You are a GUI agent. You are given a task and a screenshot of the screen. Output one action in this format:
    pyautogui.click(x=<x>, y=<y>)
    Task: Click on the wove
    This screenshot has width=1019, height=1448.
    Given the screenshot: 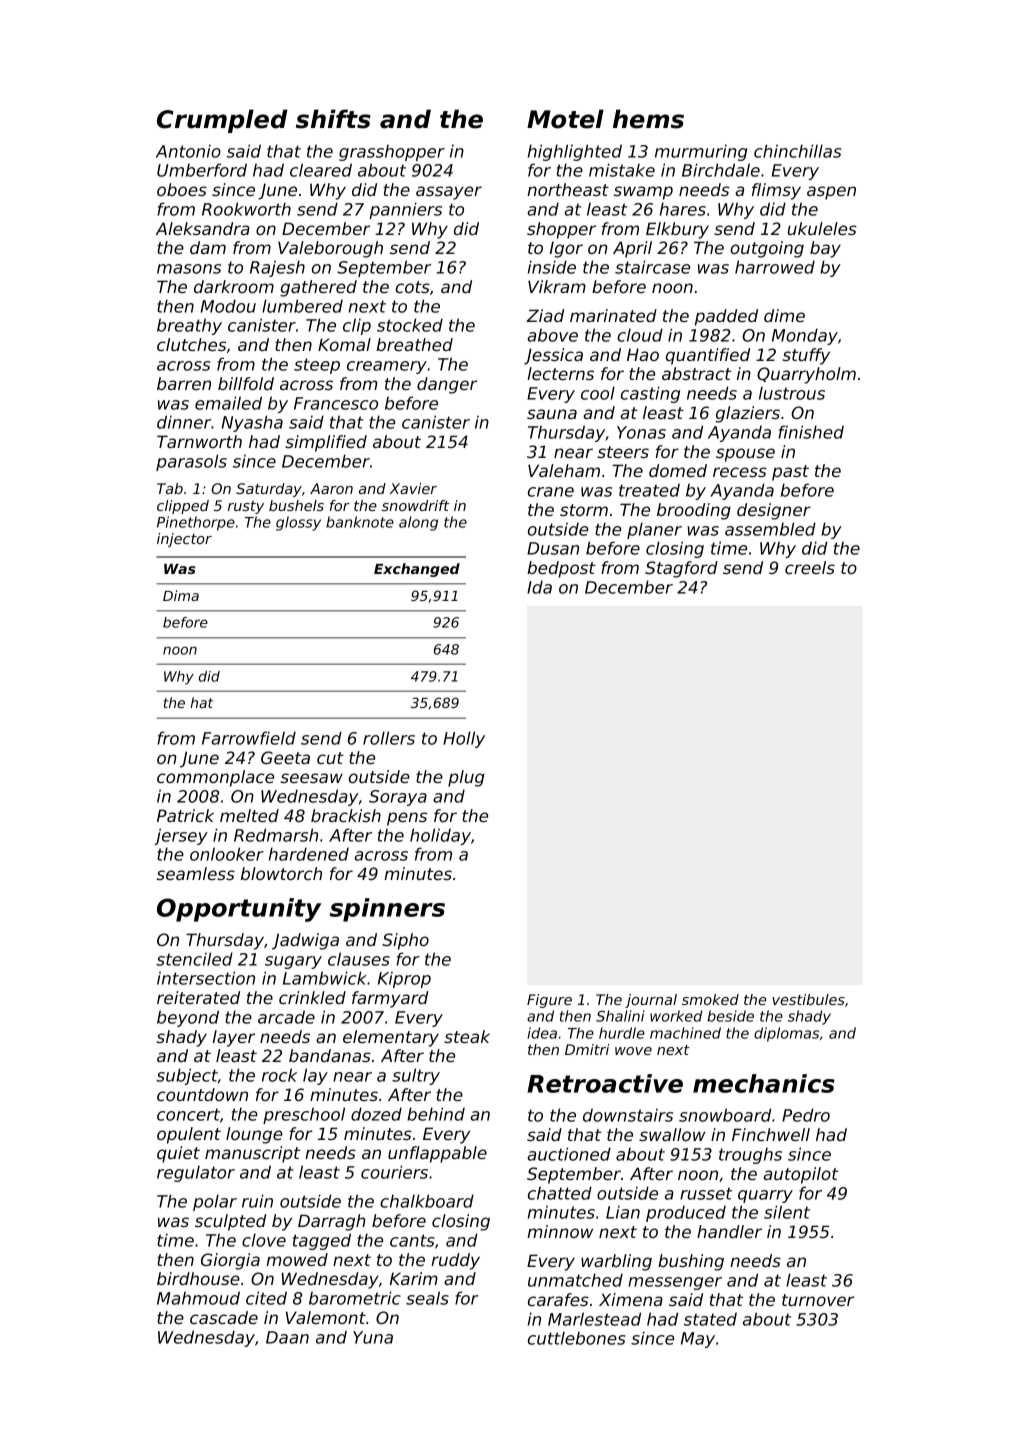 What is the action you would take?
    pyautogui.click(x=633, y=1051)
